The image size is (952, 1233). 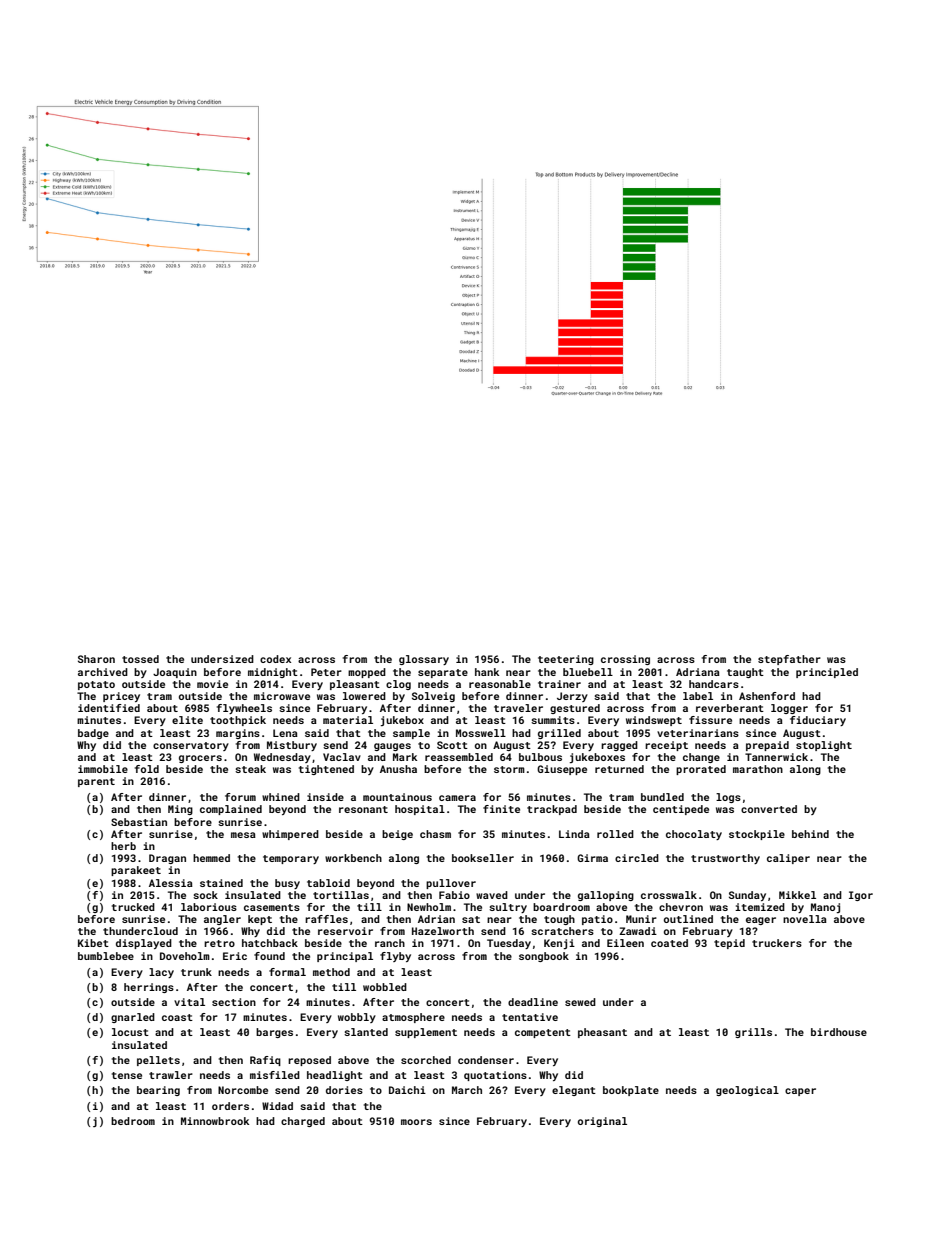 What do you see at coordinates (136, 871) in the image?
I see `parakeet` at bounding box center [136, 871].
